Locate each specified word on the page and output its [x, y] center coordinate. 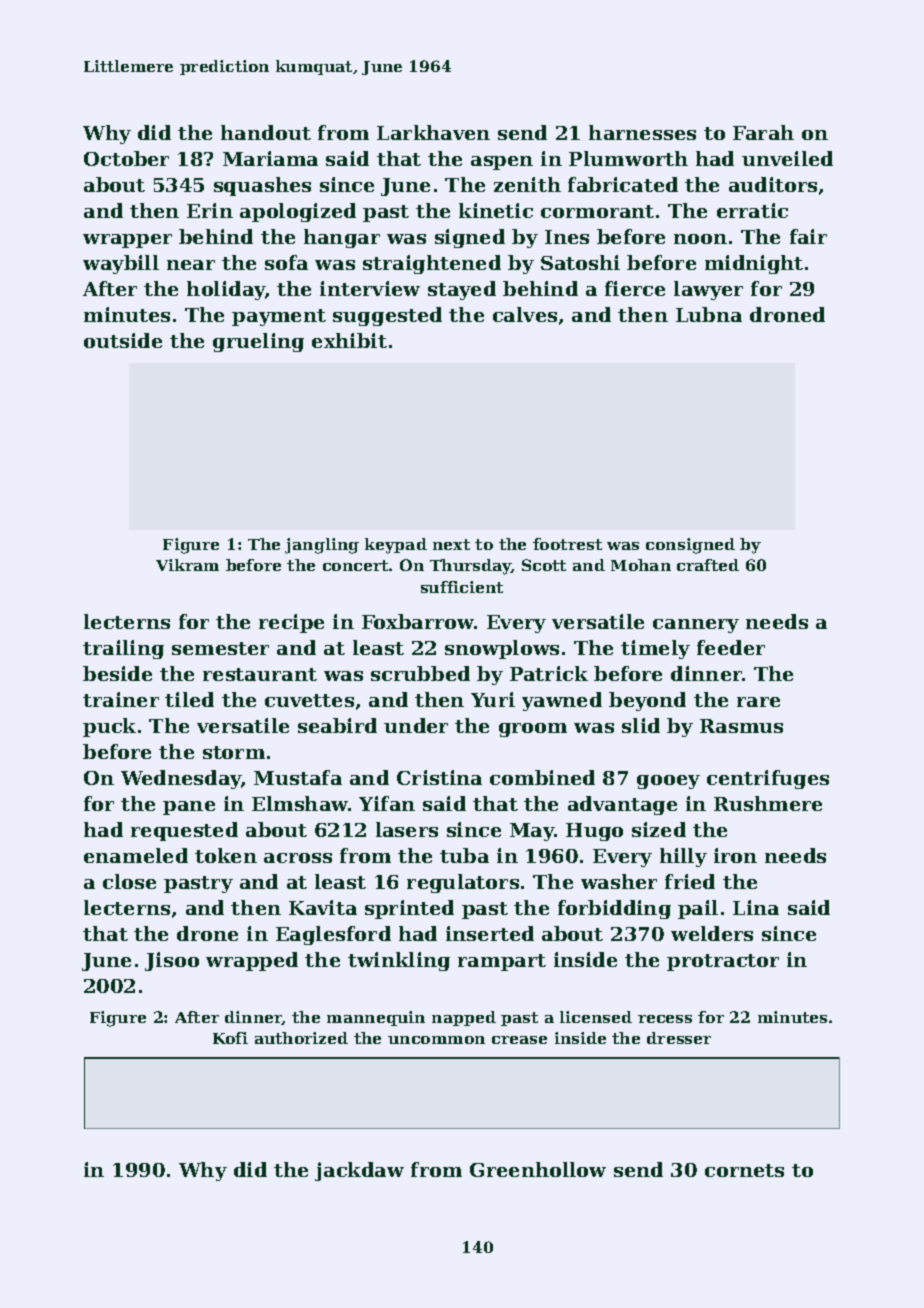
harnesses [642, 132]
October [126, 158]
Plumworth [628, 158]
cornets [744, 1170]
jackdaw [359, 1171]
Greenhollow [538, 1169]
